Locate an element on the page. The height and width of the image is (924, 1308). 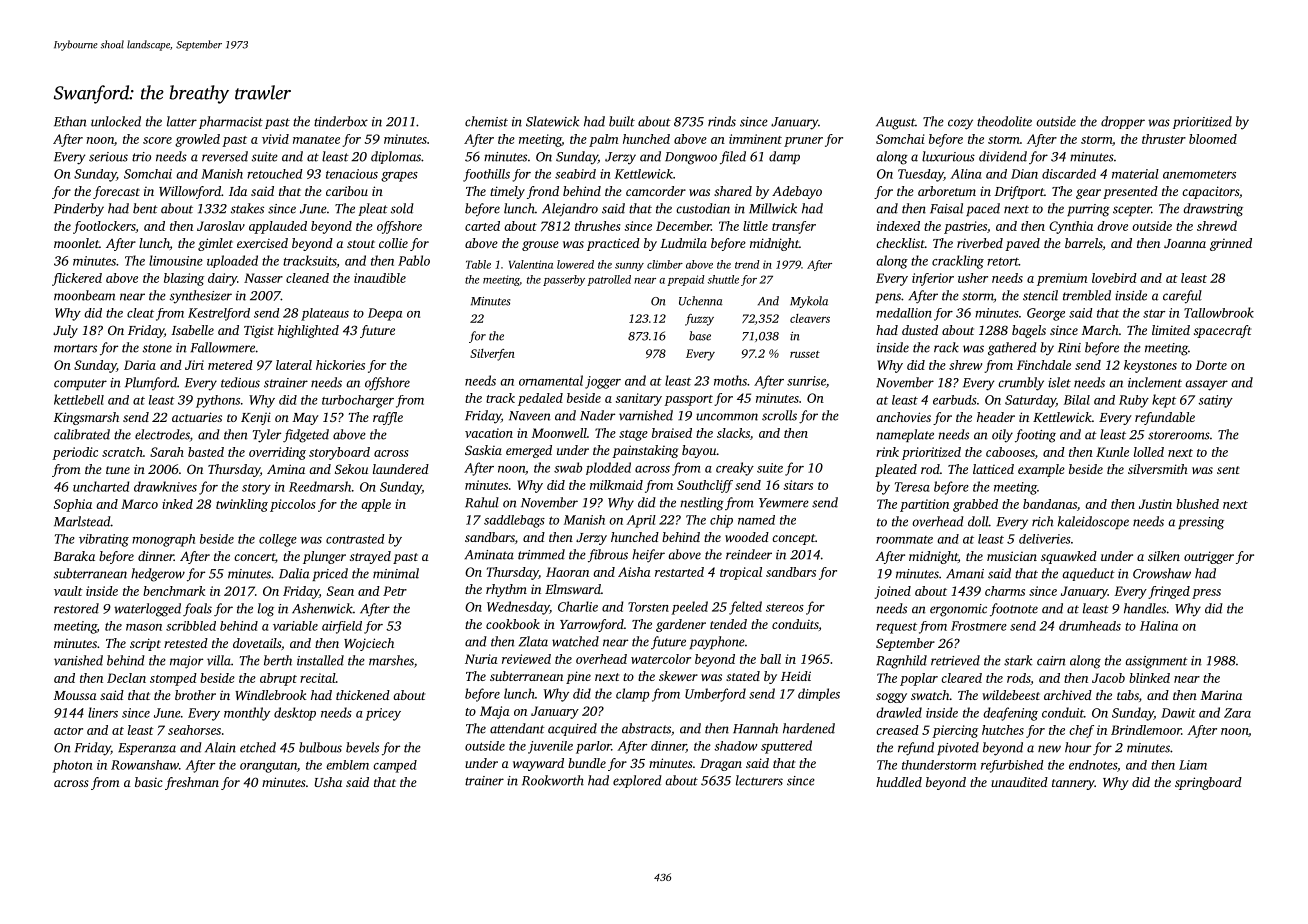
periodic is located at coordinates (75, 453).
